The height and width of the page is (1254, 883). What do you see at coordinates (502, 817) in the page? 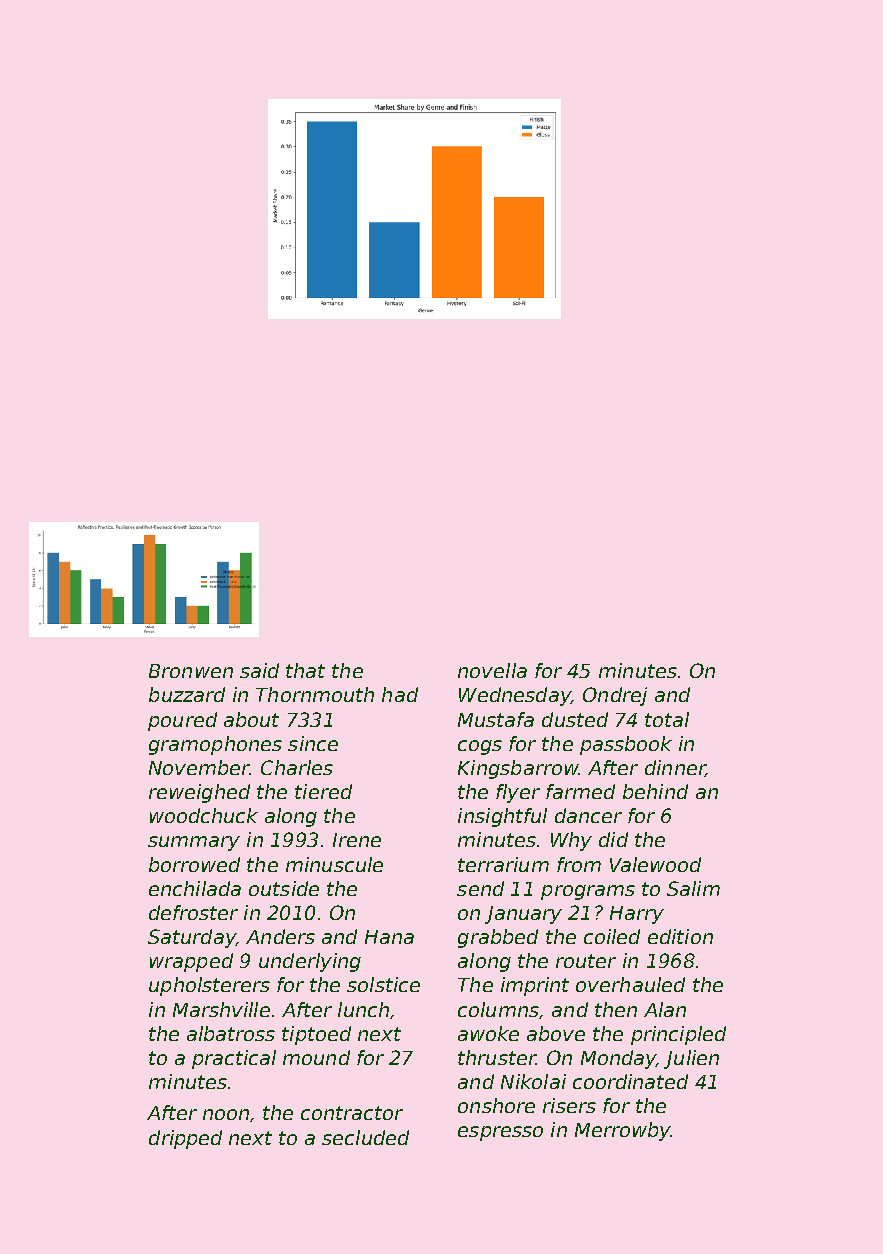
I see `insightful` at bounding box center [502, 817].
